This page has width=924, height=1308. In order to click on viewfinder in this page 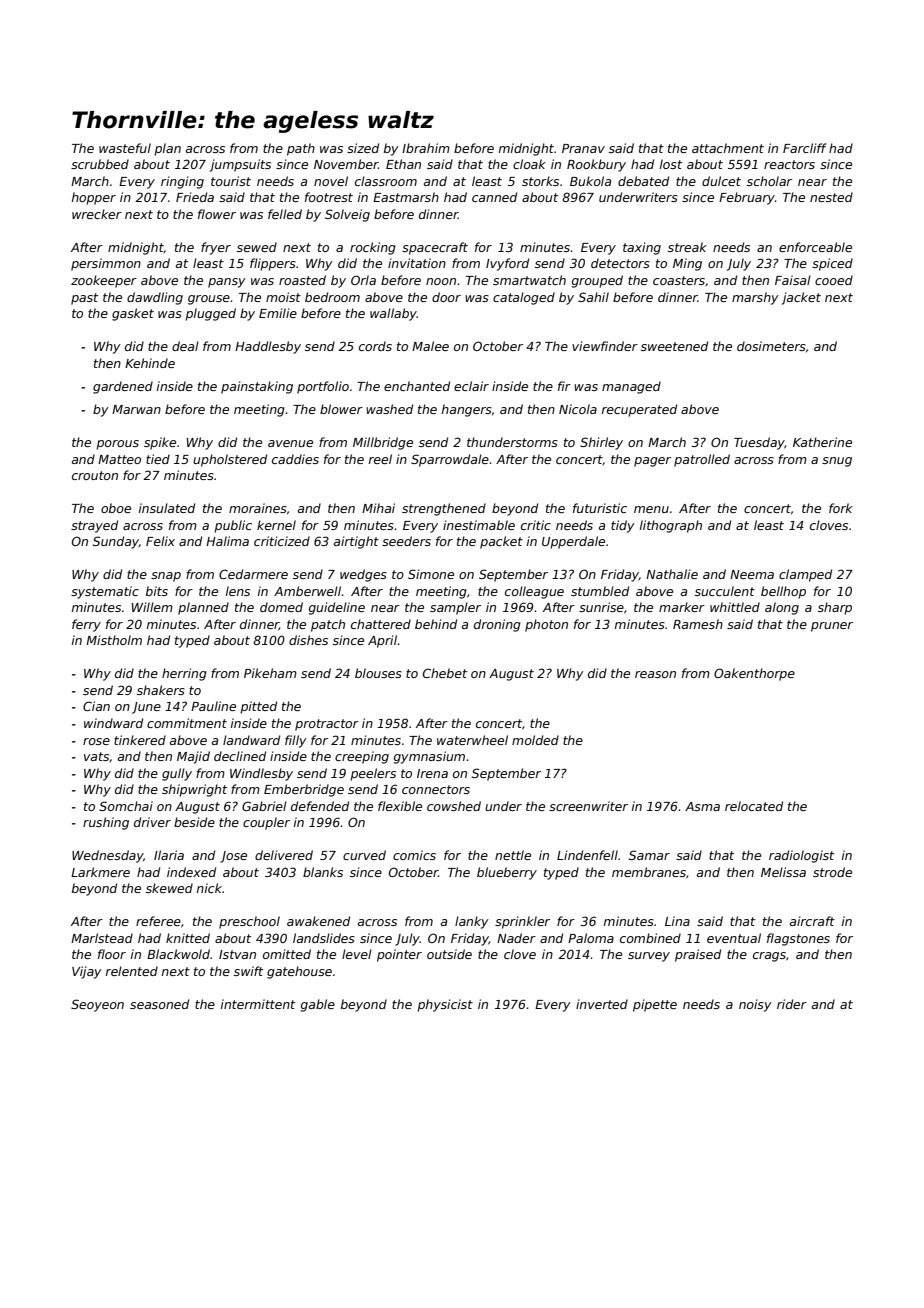, I will do `click(605, 346)`.
